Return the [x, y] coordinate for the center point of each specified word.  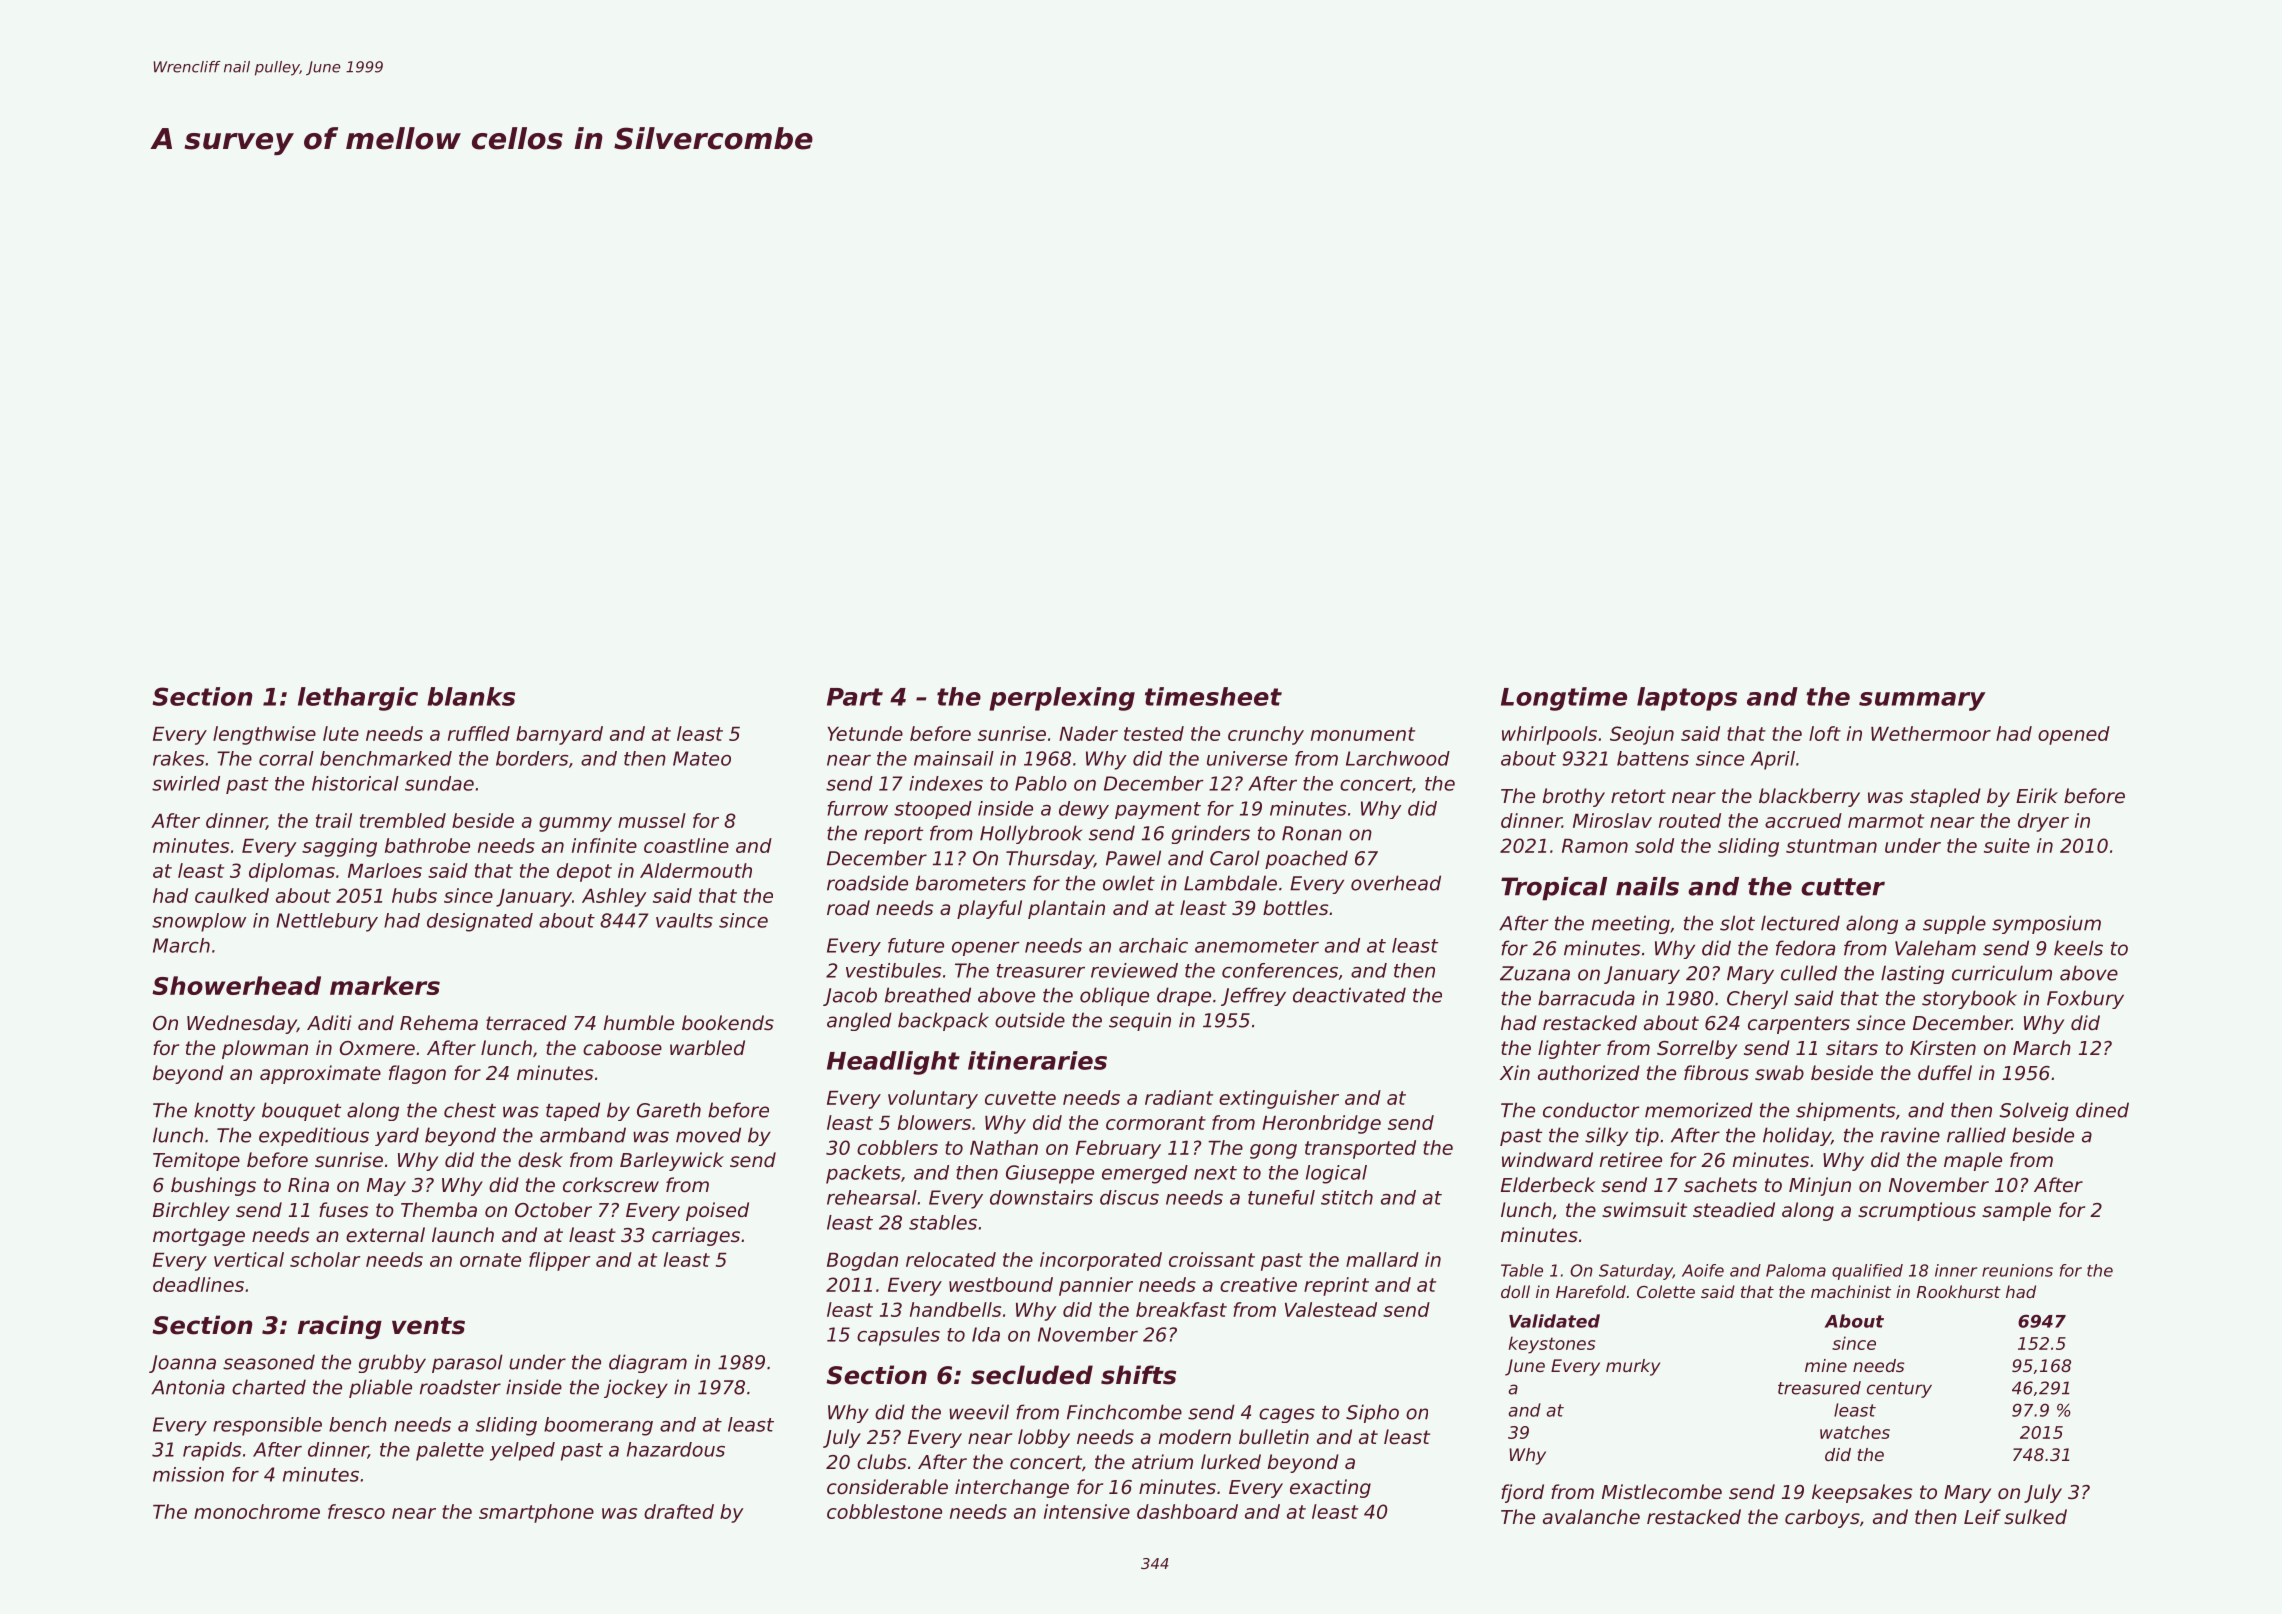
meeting [1631, 924]
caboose [622, 1047]
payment [1158, 810]
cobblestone [884, 1511]
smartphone [536, 1513]
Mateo [702, 758]
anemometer [1257, 946]
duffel [1945, 1072]
